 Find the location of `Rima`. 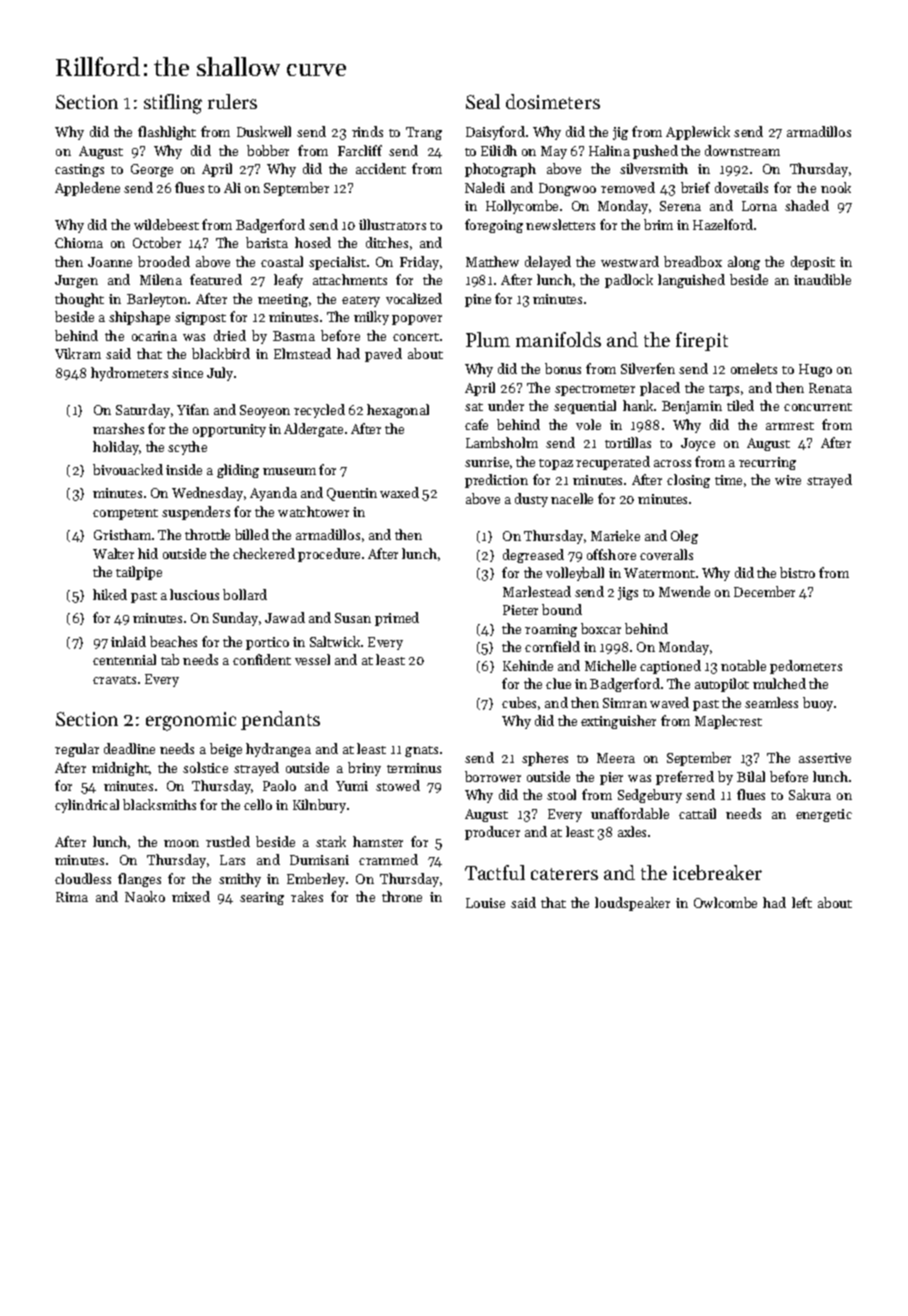

Rima is located at coordinates (72, 897).
